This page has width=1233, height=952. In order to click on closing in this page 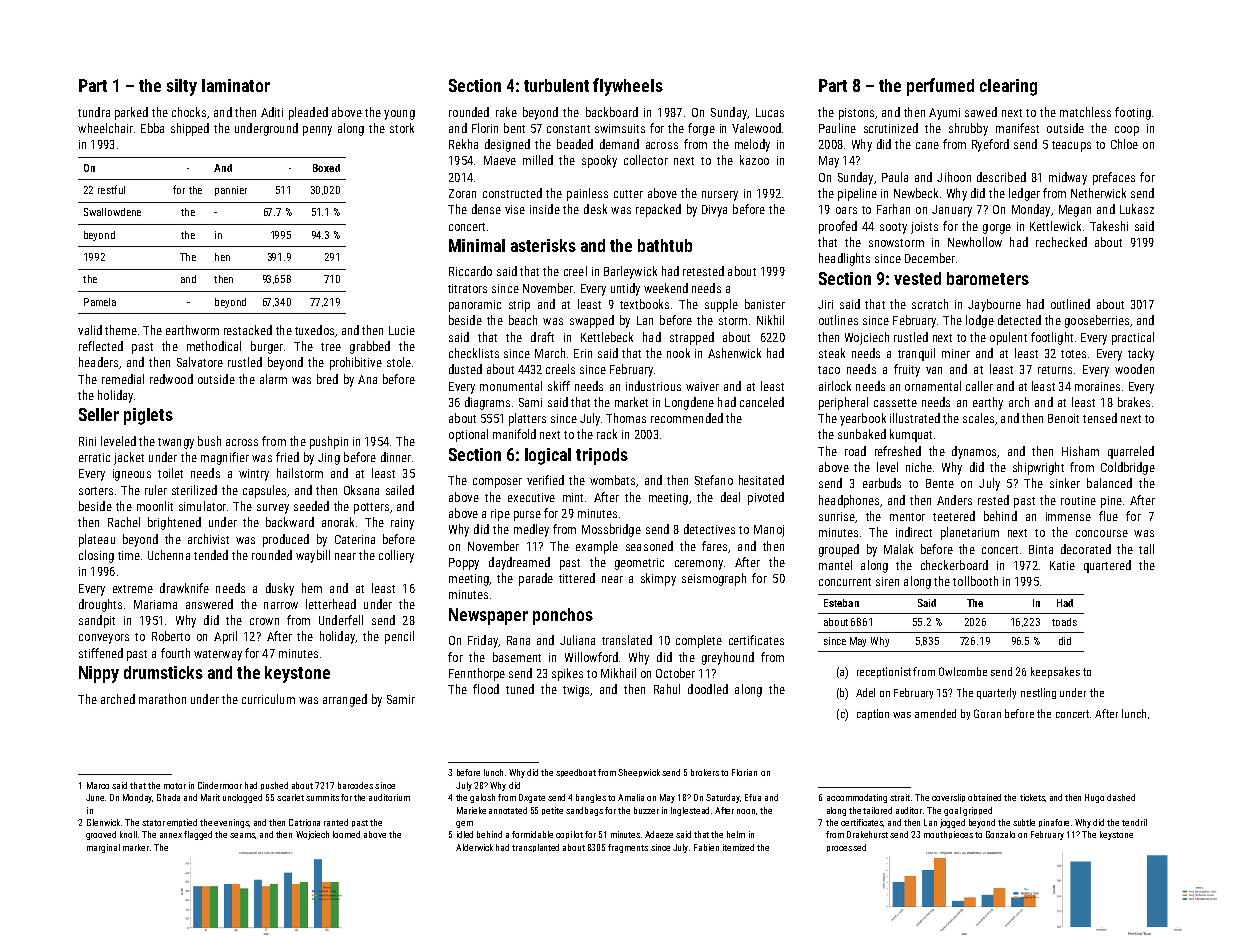, I will do `click(96, 556)`.
